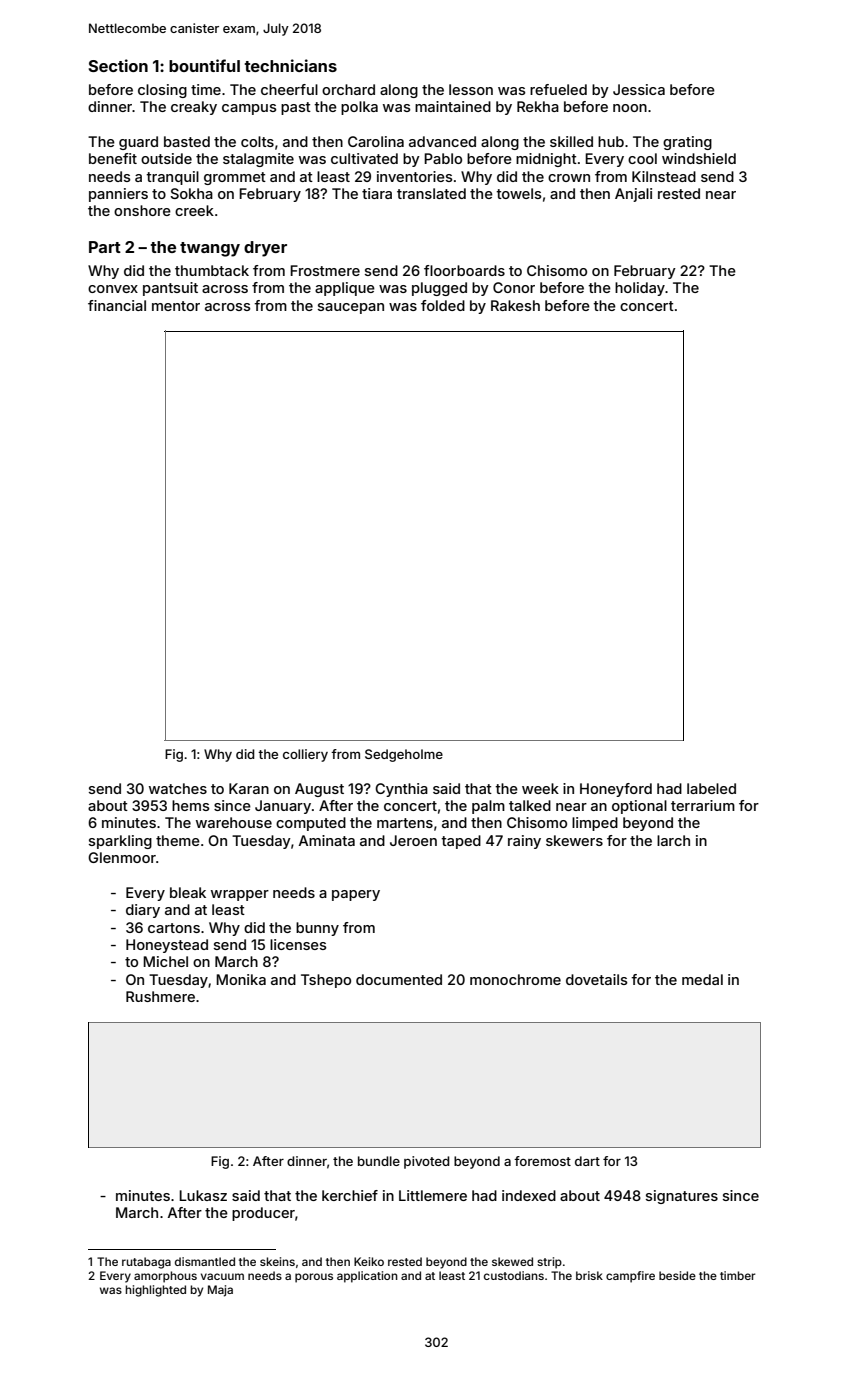 This image has width=849, height=1400. I want to click on technicians, so click(291, 65).
